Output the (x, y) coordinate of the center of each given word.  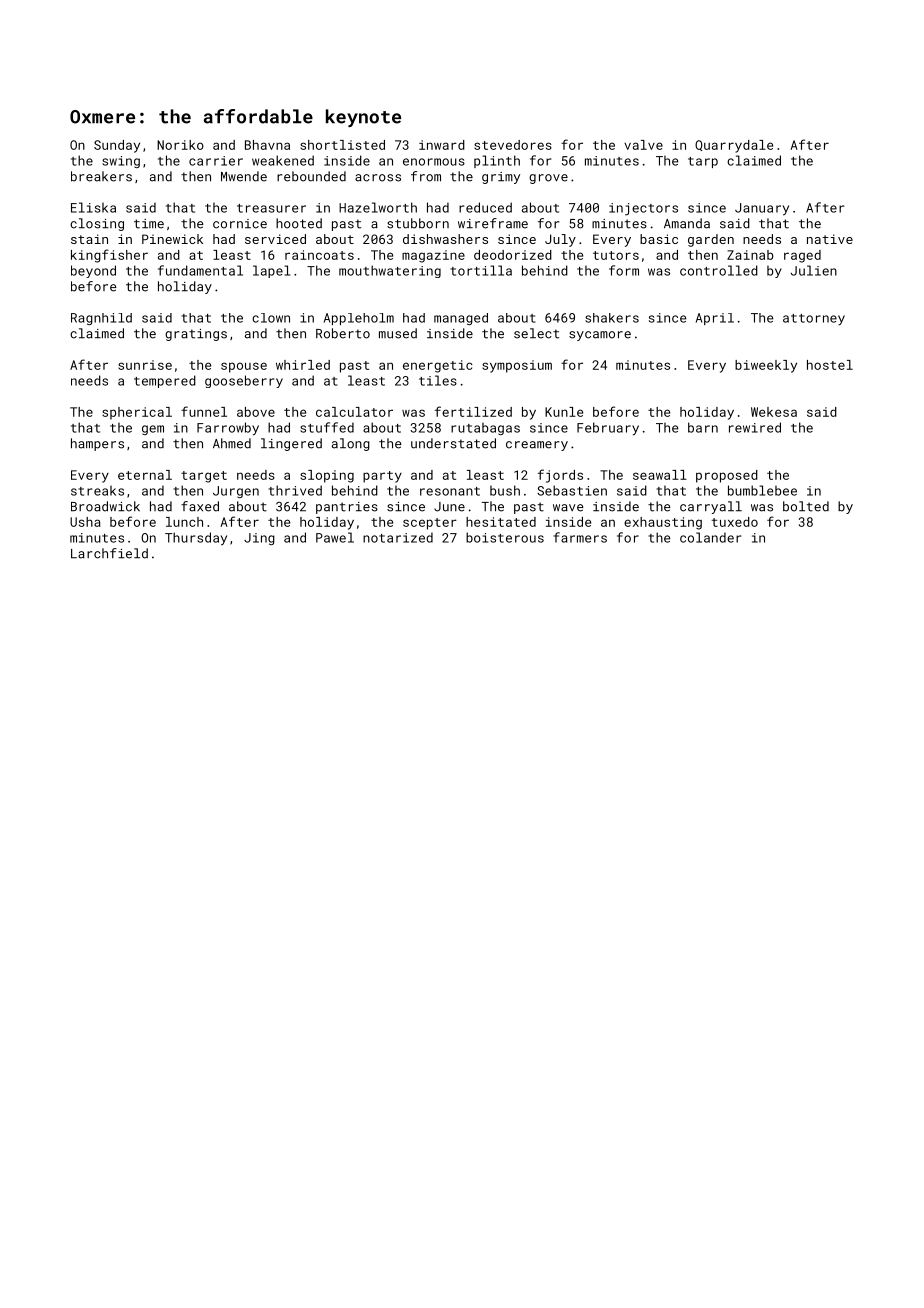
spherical (137, 413)
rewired (755, 427)
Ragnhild (101, 319)
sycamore (600, 336)
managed (461, 319)
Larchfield (109, 553)
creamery (537, 446)
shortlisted (342, 145)
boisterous (505, 537)
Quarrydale (734, 146)
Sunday (117, 146)
